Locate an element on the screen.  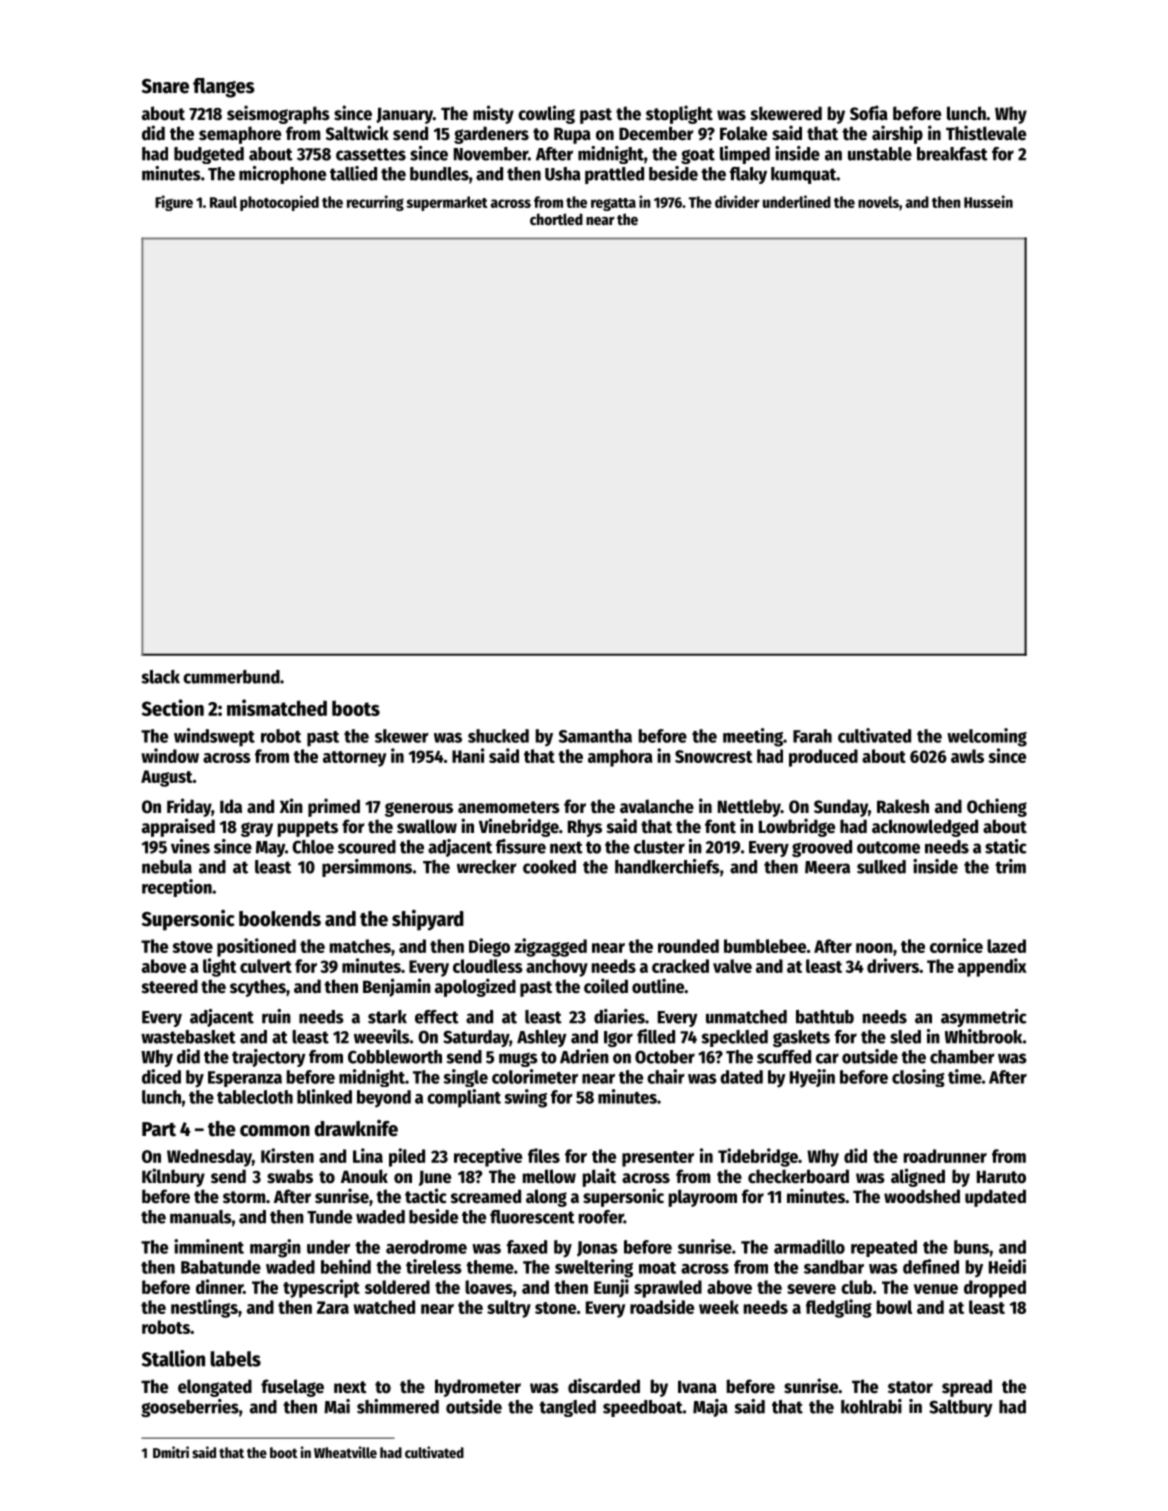
drivers is located at coordinates (893, 965).
